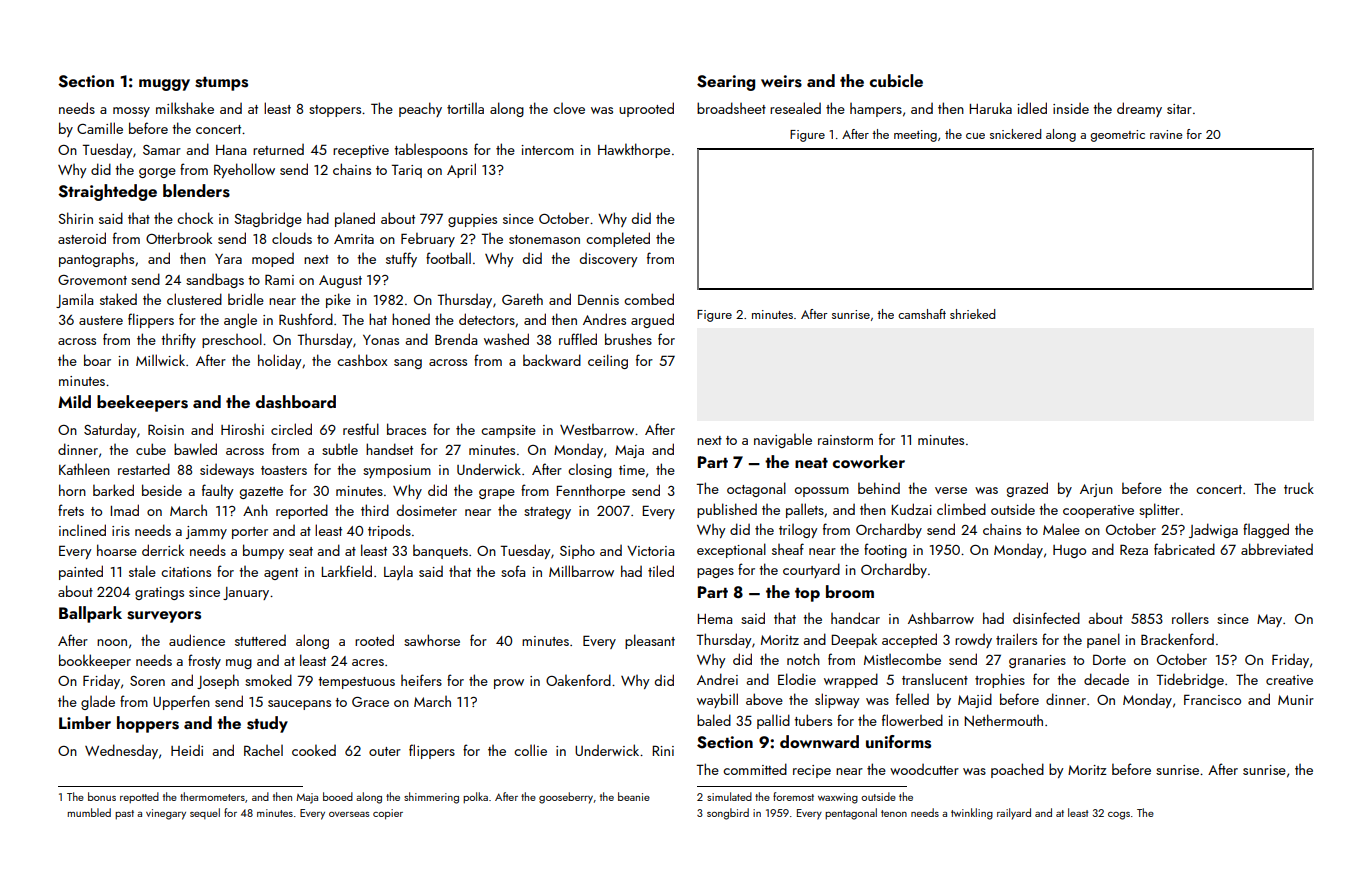  What do you see at coordinates (632, 470) in the screenshot?
I see `time` at bounding box center [632, 470].
